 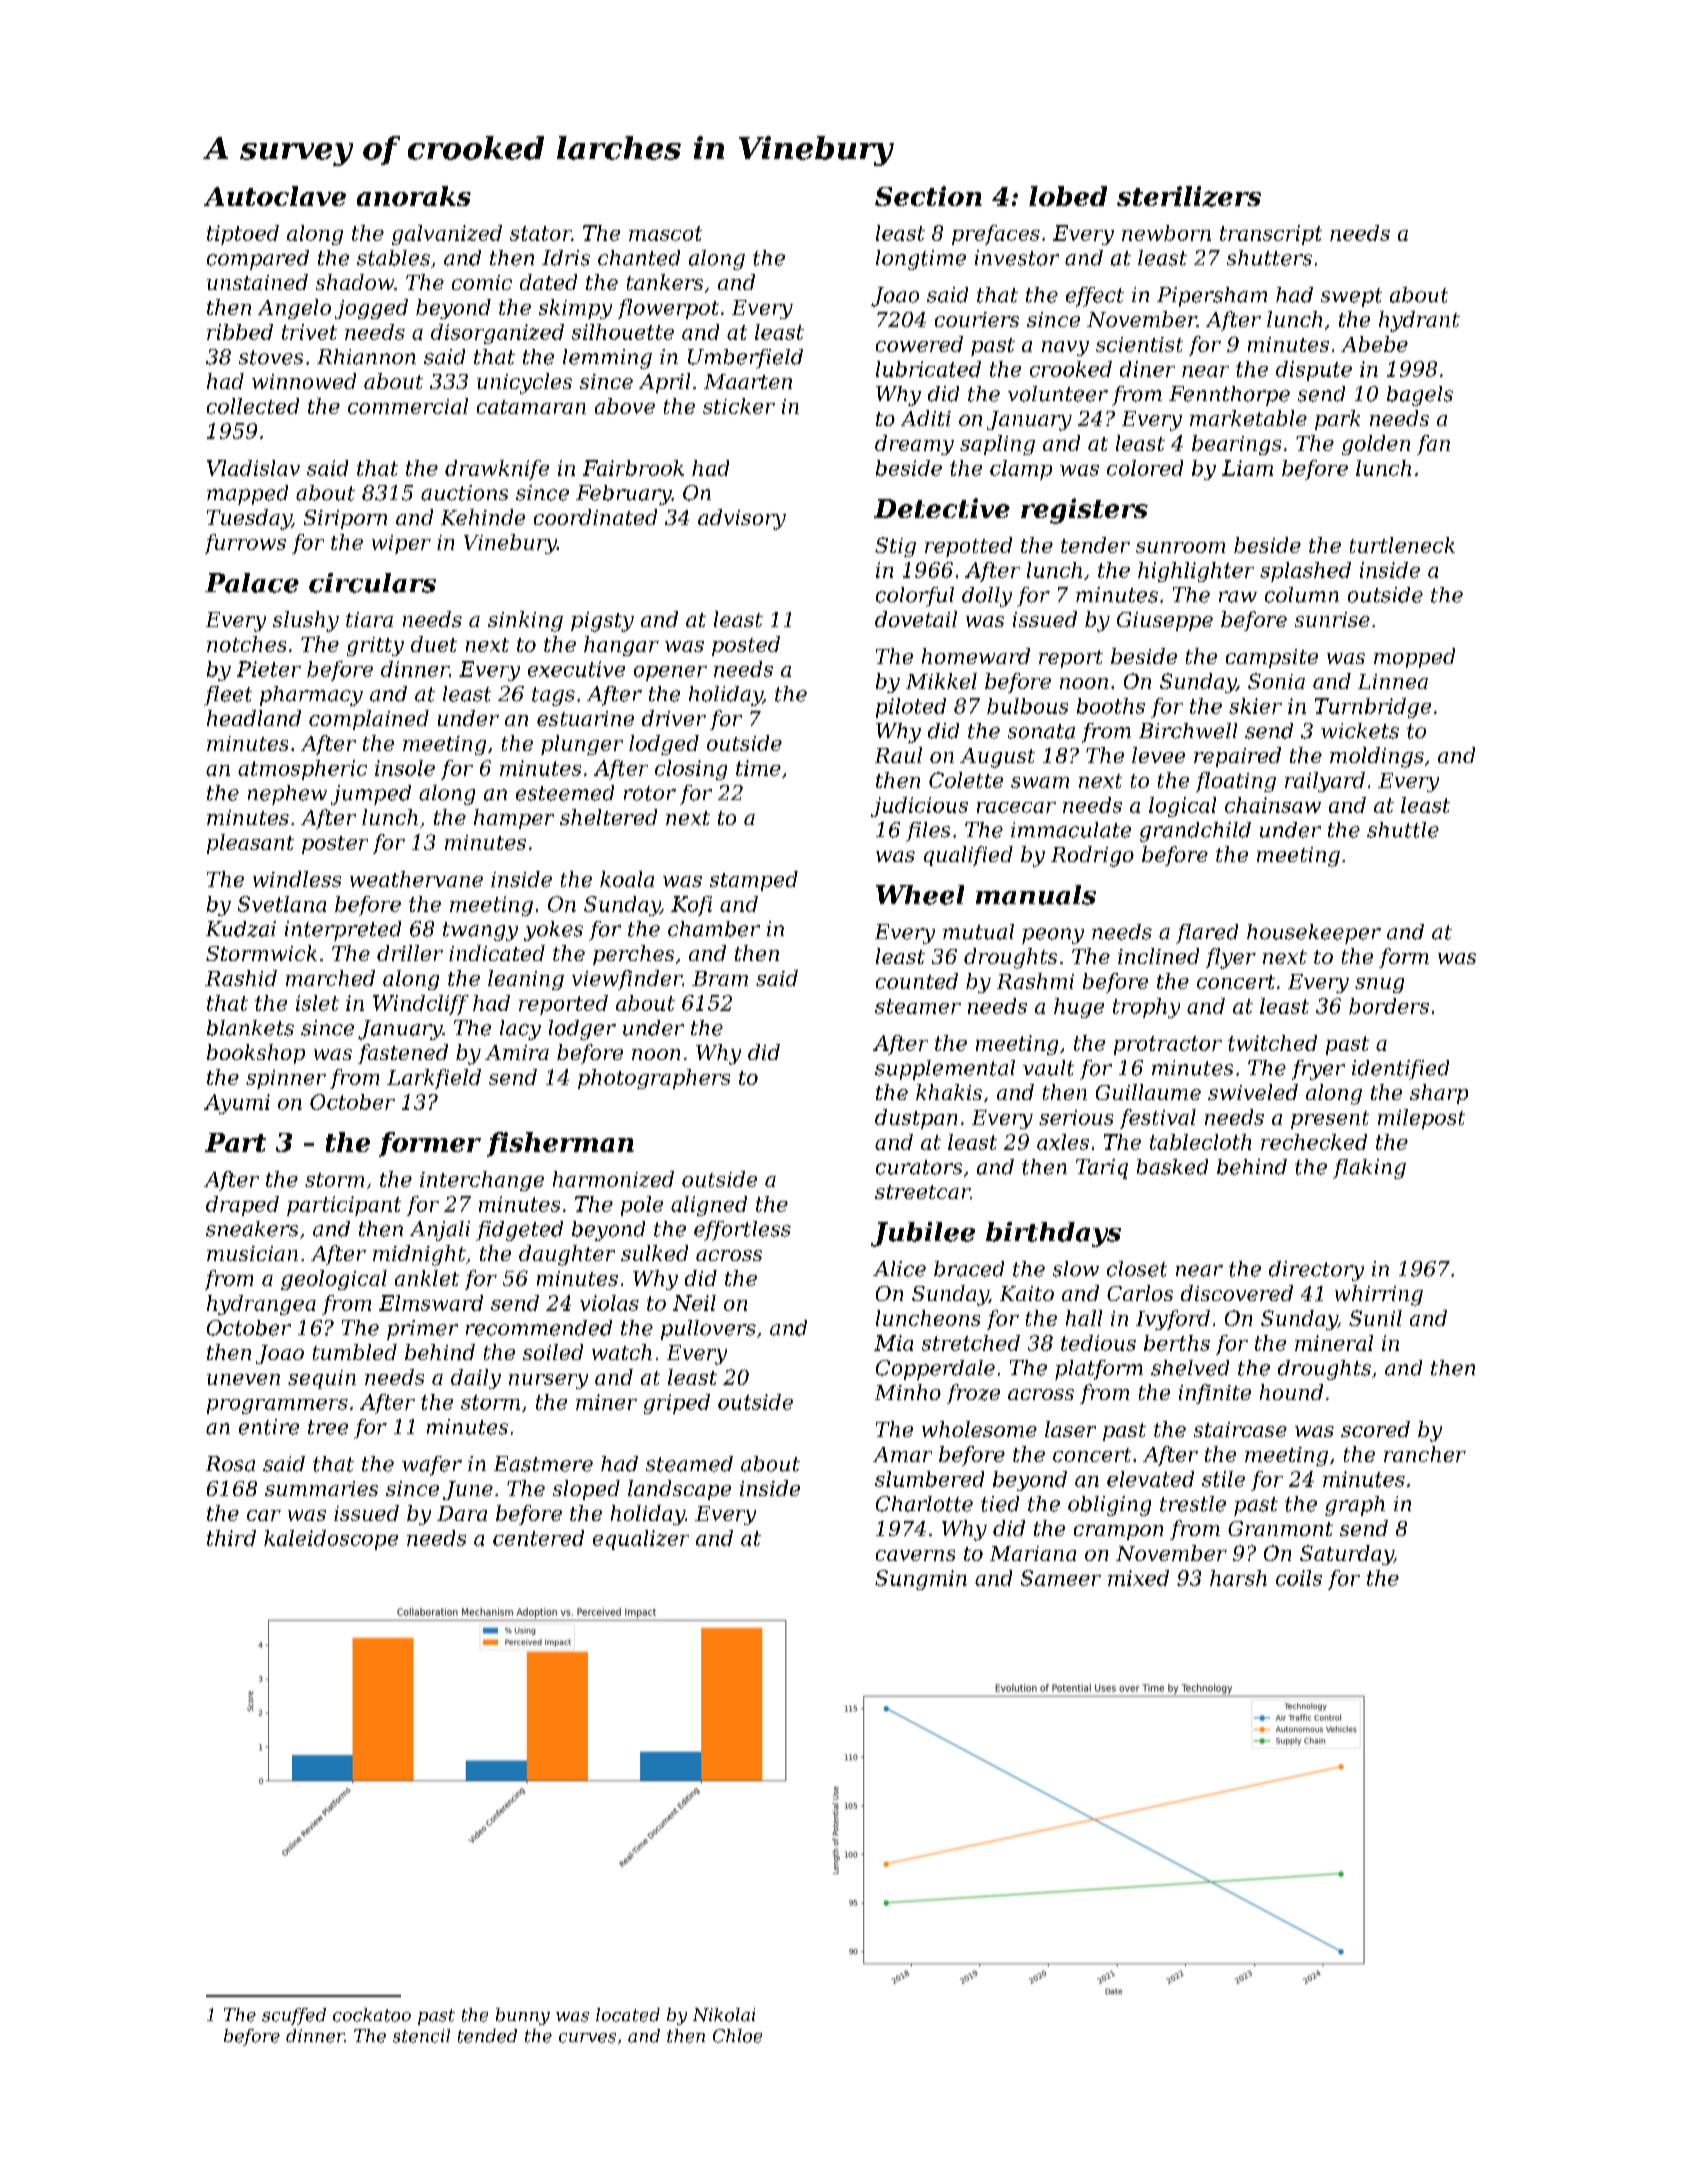 What do you see at coordinates (366, 357) in the image?
I see `Rhiannon` at bounding box center [366, 357].
